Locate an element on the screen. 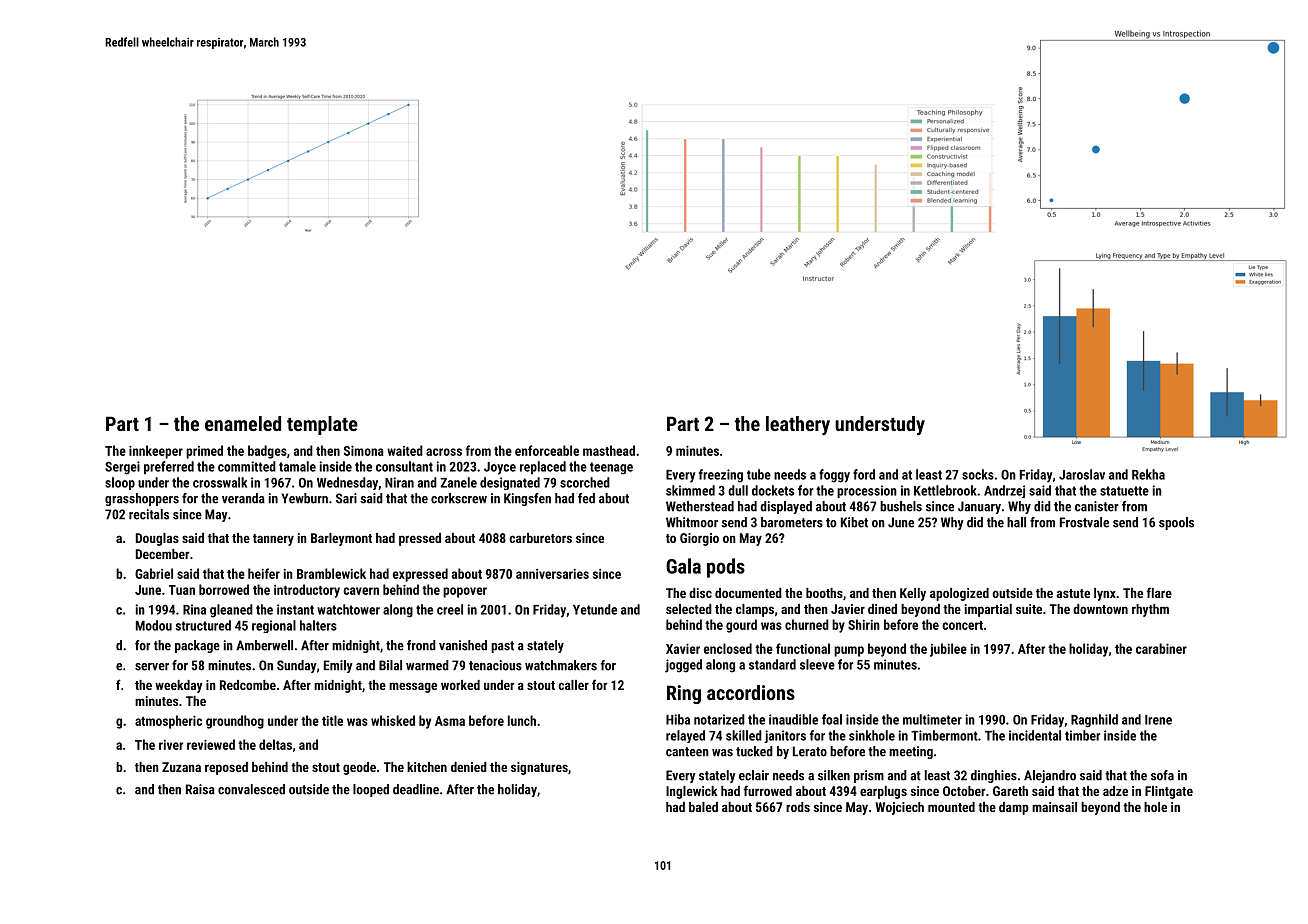 Image resolution: width=1308 pixels, height=924 pixels. Bilal is located at coordinates (390, 665).
